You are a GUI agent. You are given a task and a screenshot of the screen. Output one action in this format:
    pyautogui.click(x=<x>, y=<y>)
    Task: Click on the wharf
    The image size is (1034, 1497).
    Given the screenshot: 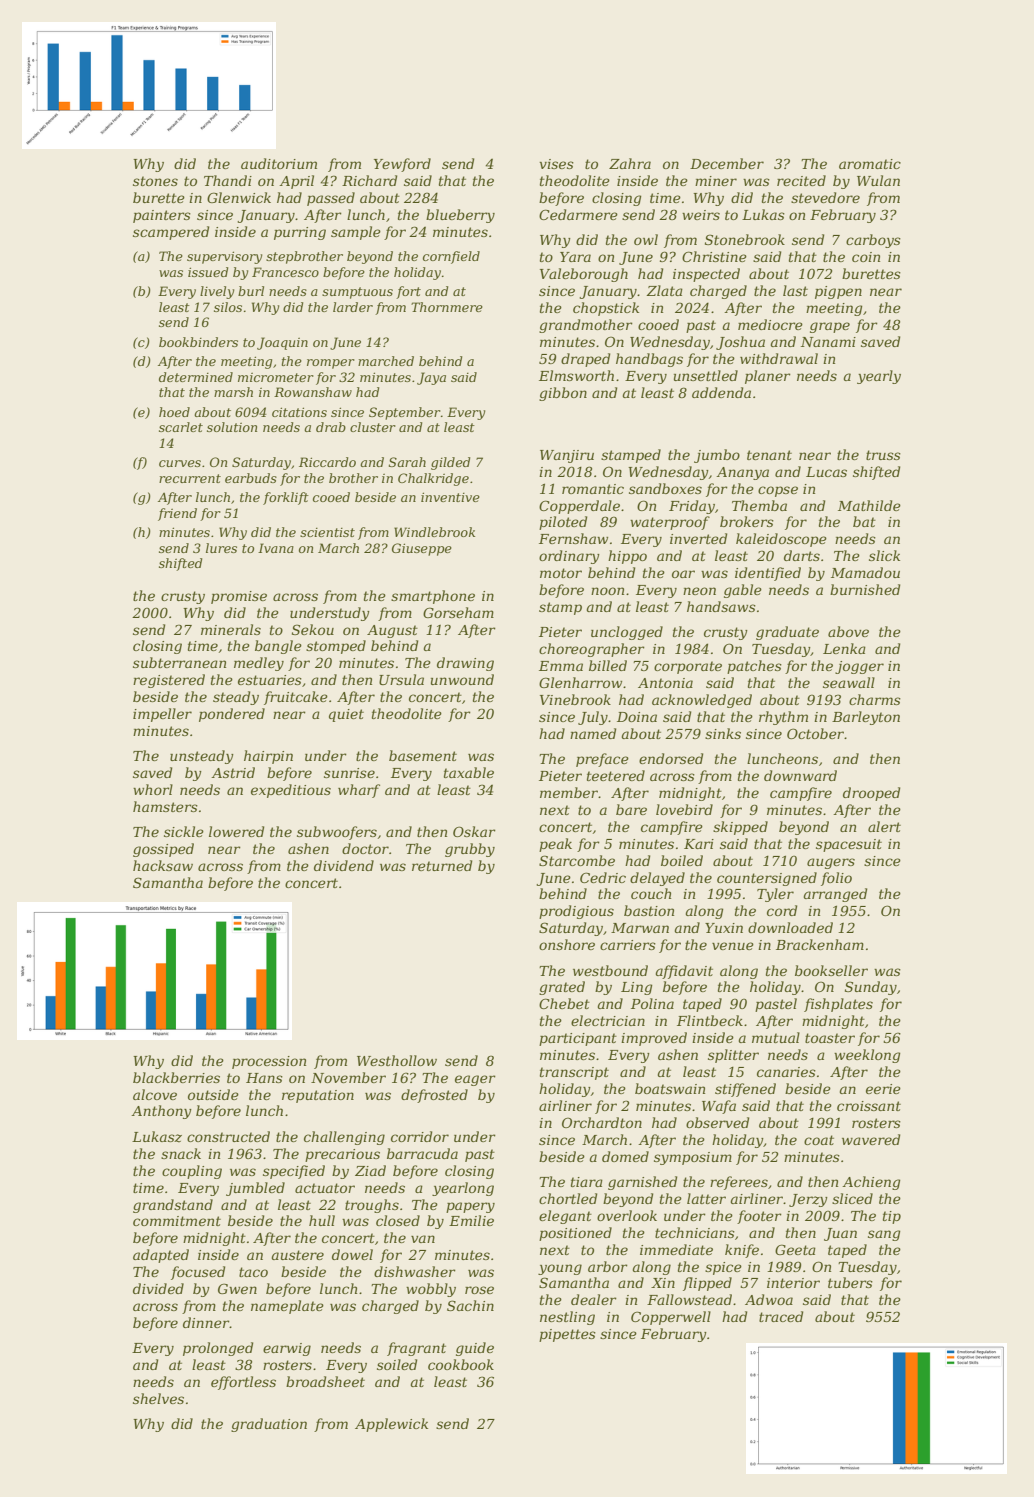 What is the action you would take?
    pyautogui.click(x=359, y=791)
